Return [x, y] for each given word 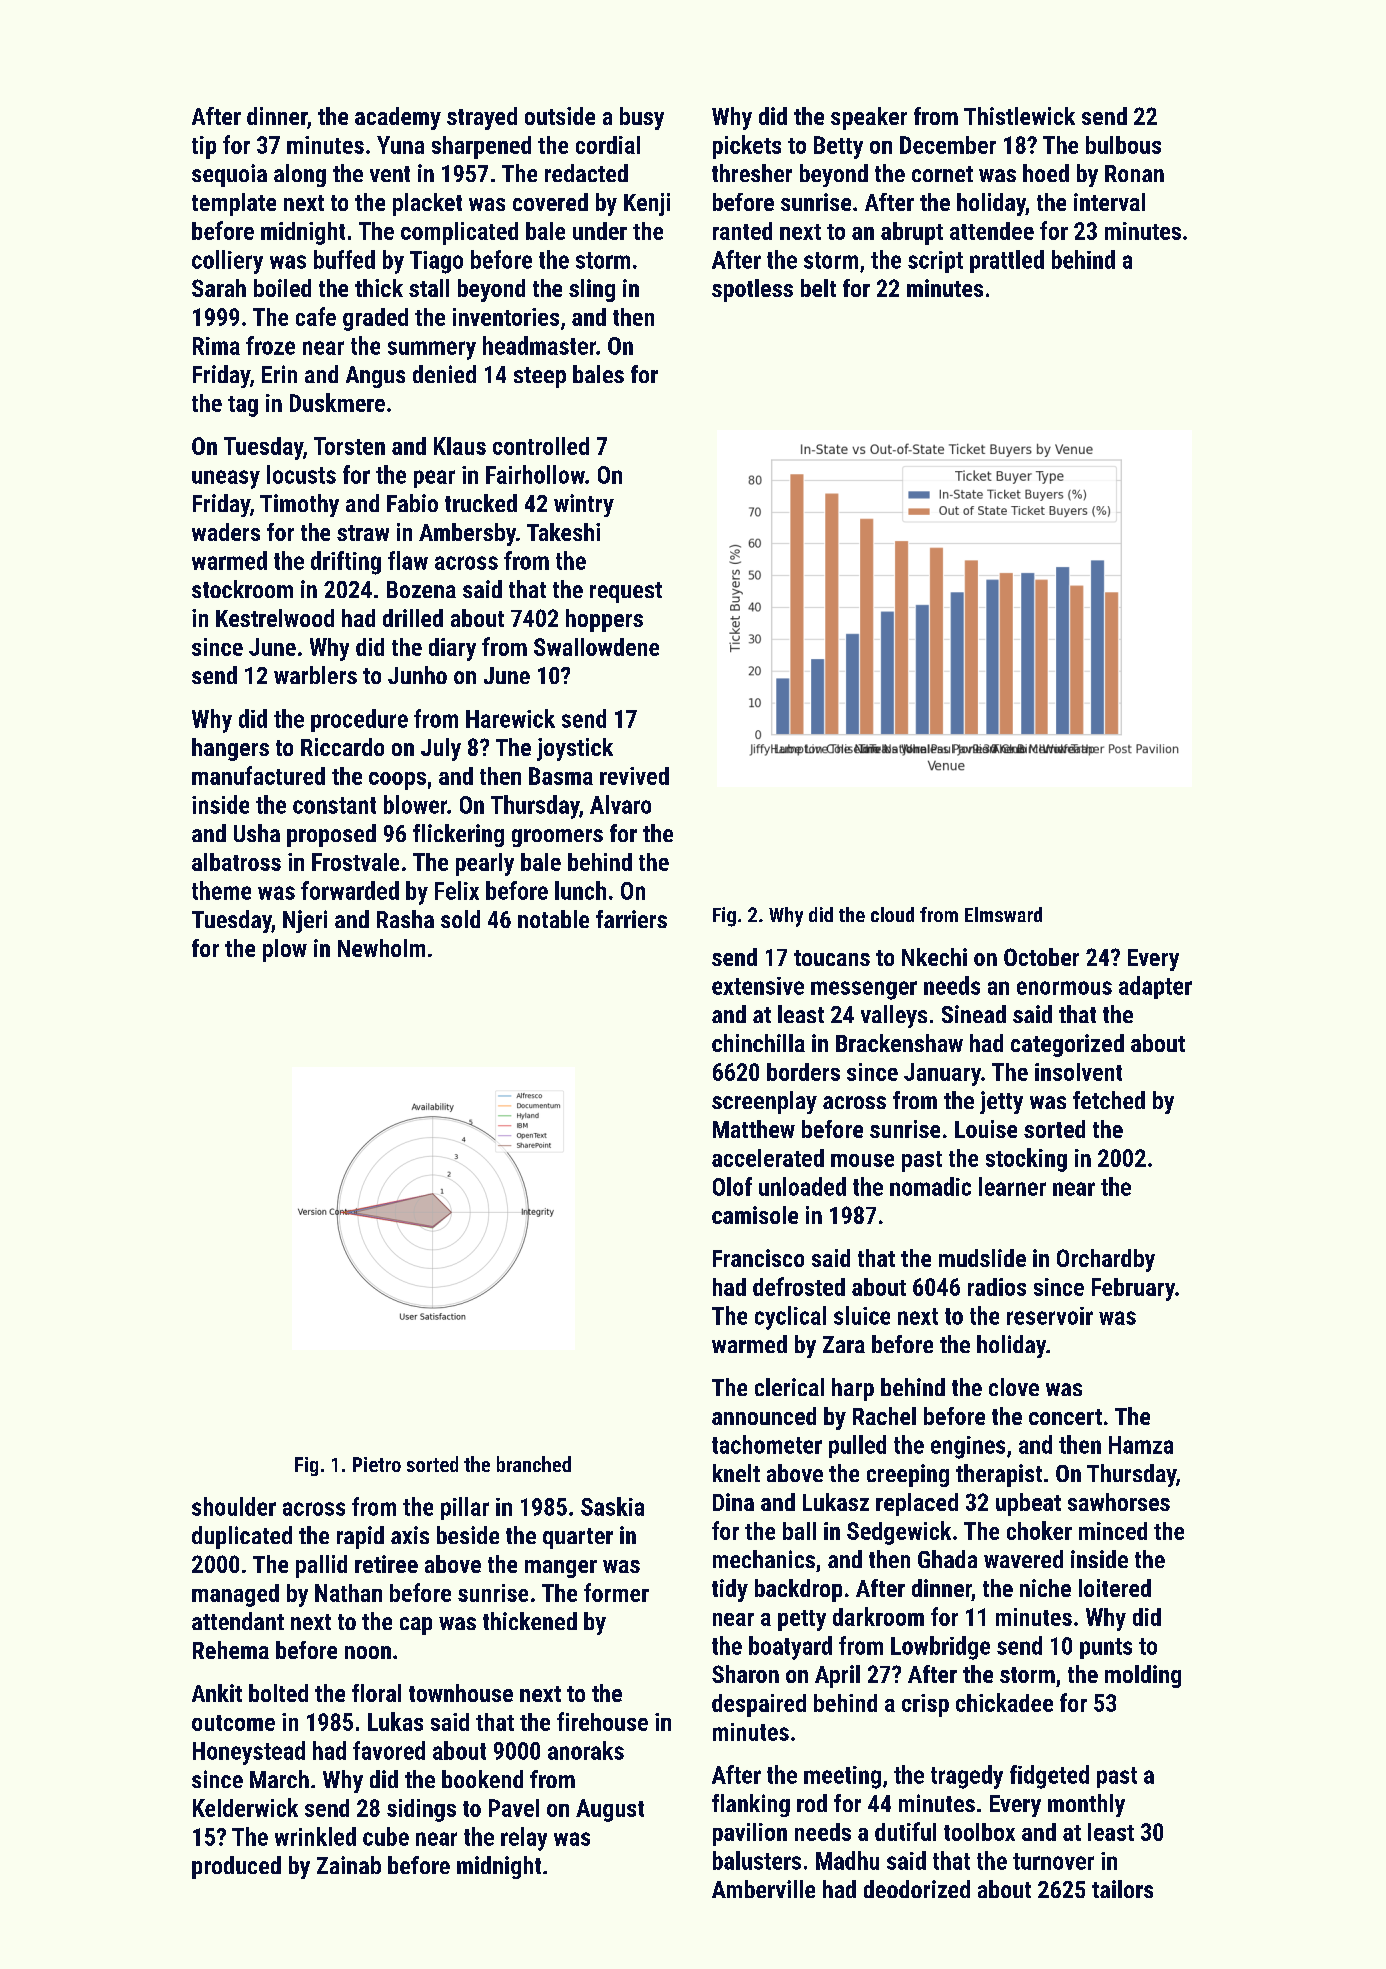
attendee [992, 231]
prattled [1007, 261]
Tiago [436, 262]
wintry [584, 505]
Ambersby [467, 534]
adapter [1155, 987]
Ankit [217, 1693]
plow [285, 950]
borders [803, 1072]
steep [540, 377]
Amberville [763, 1889]
